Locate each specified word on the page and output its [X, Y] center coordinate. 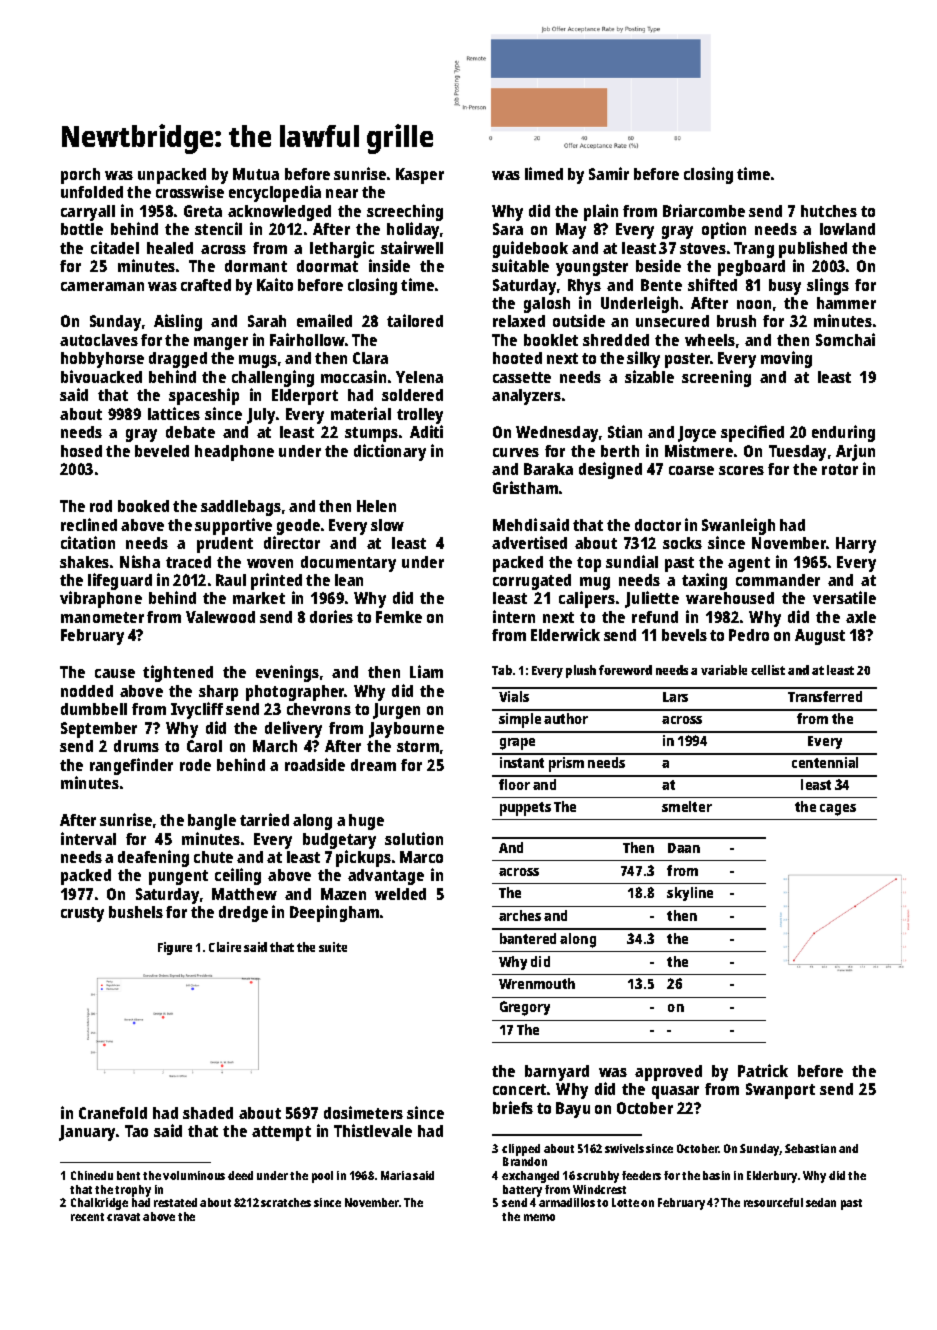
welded [400, 894]
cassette [522, 377]
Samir [609, 173]
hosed [81, 451]
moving [786, 359]
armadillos [567, 1202]
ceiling [238, 876]
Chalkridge [99, 1204]
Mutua [256, 174]
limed [544, 173]
